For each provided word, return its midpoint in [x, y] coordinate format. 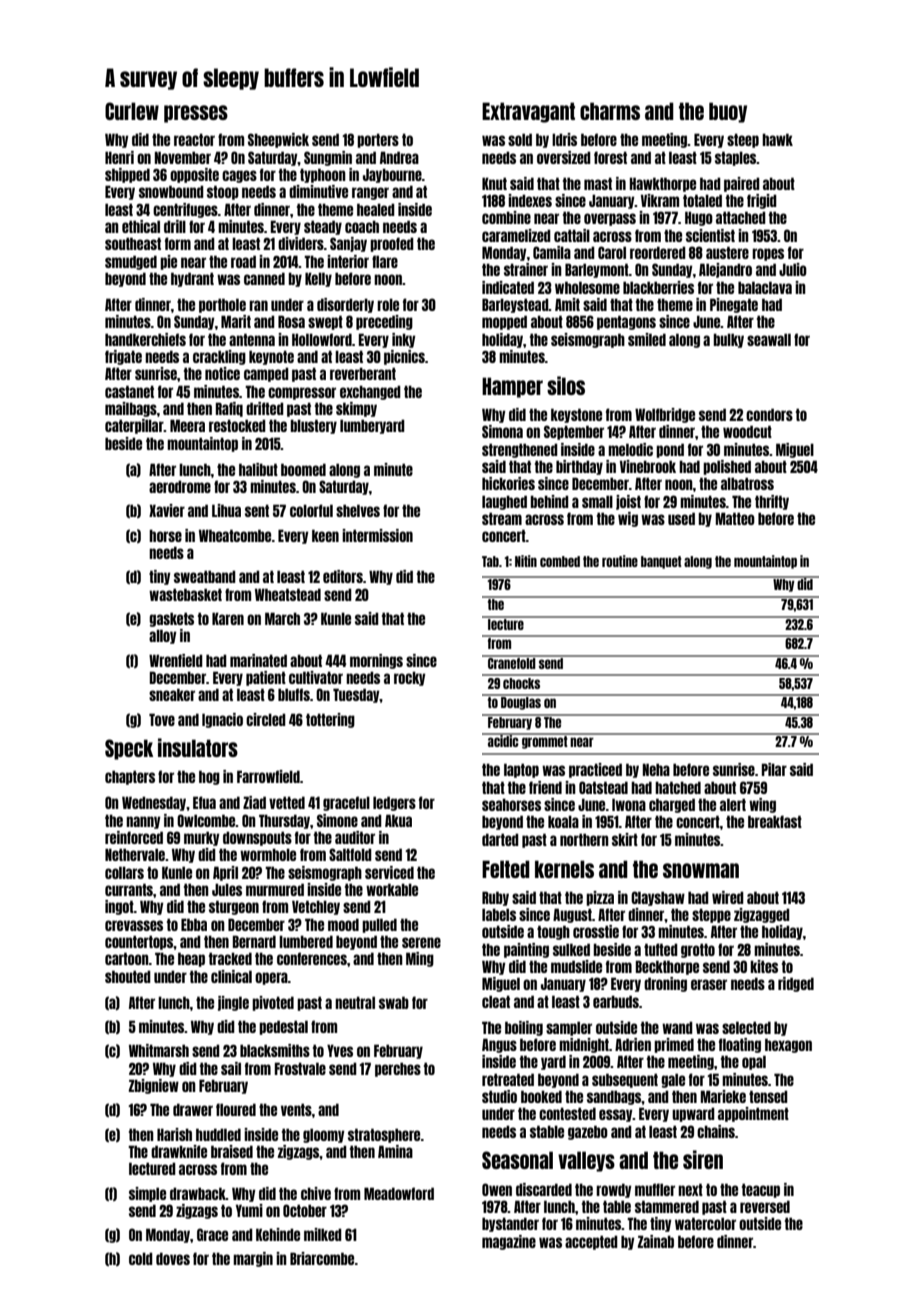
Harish [174, 1134]
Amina [395, 1151]
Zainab [656, 1241]
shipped [127, 175]
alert [733, 804]
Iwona [629, 804]
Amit [567, 304]
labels [499, 914]
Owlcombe [206, 820]
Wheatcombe [235, 535]
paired [742, 184]
